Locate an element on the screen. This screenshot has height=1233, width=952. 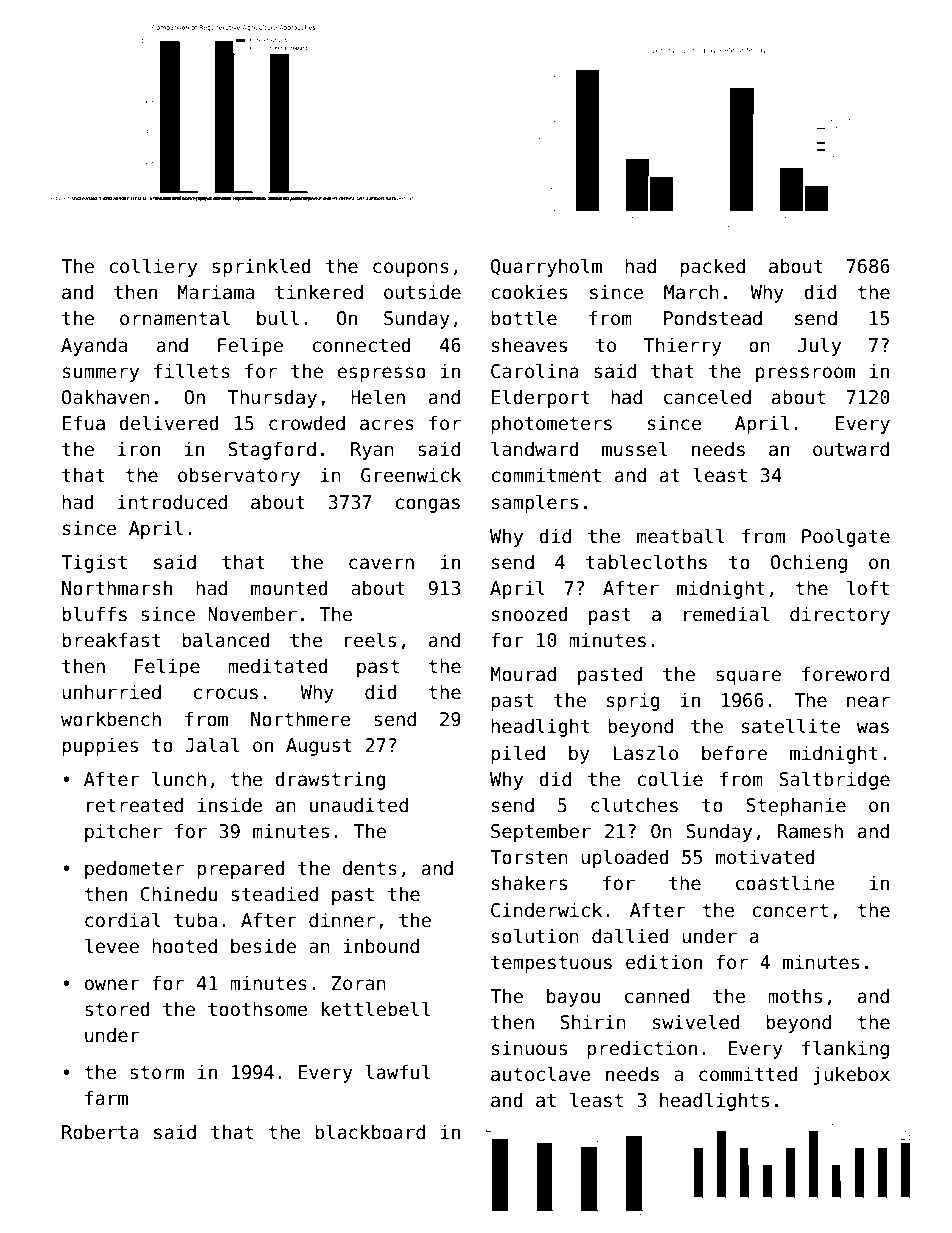
moths is located at coordinates (795, 996).
